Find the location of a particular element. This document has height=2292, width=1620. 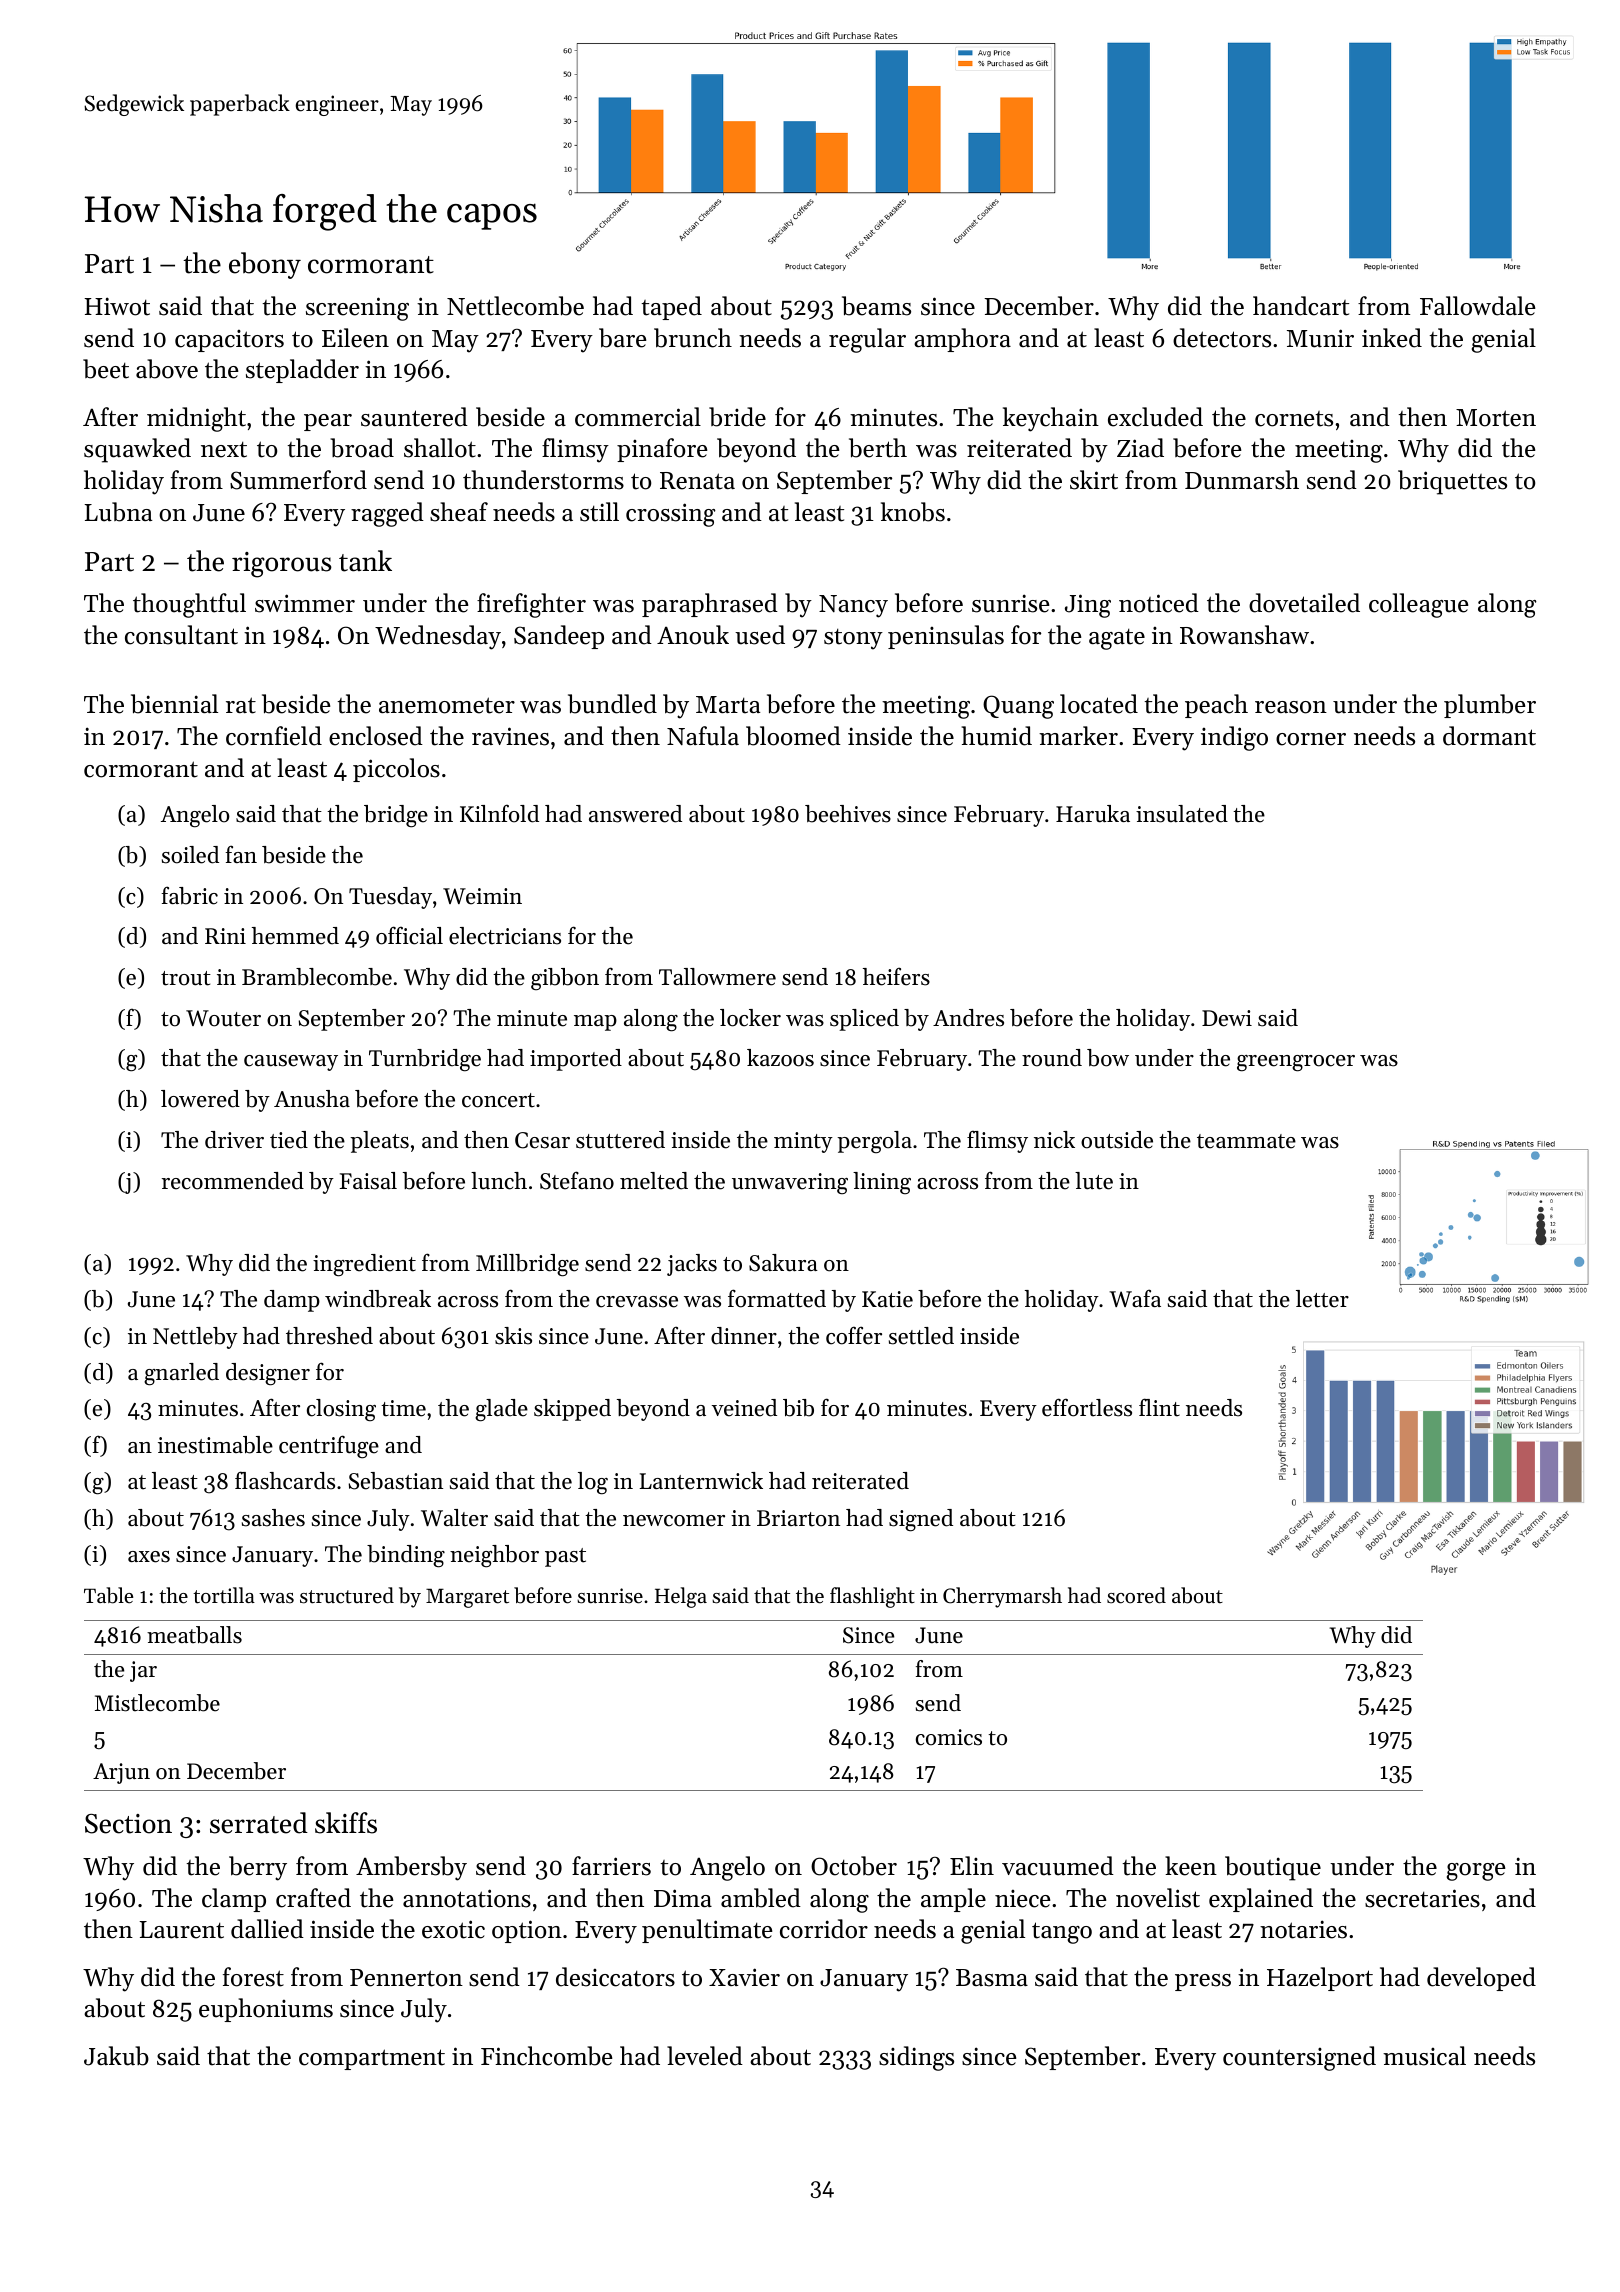

hemmed is located at coordinates (295, 936).
